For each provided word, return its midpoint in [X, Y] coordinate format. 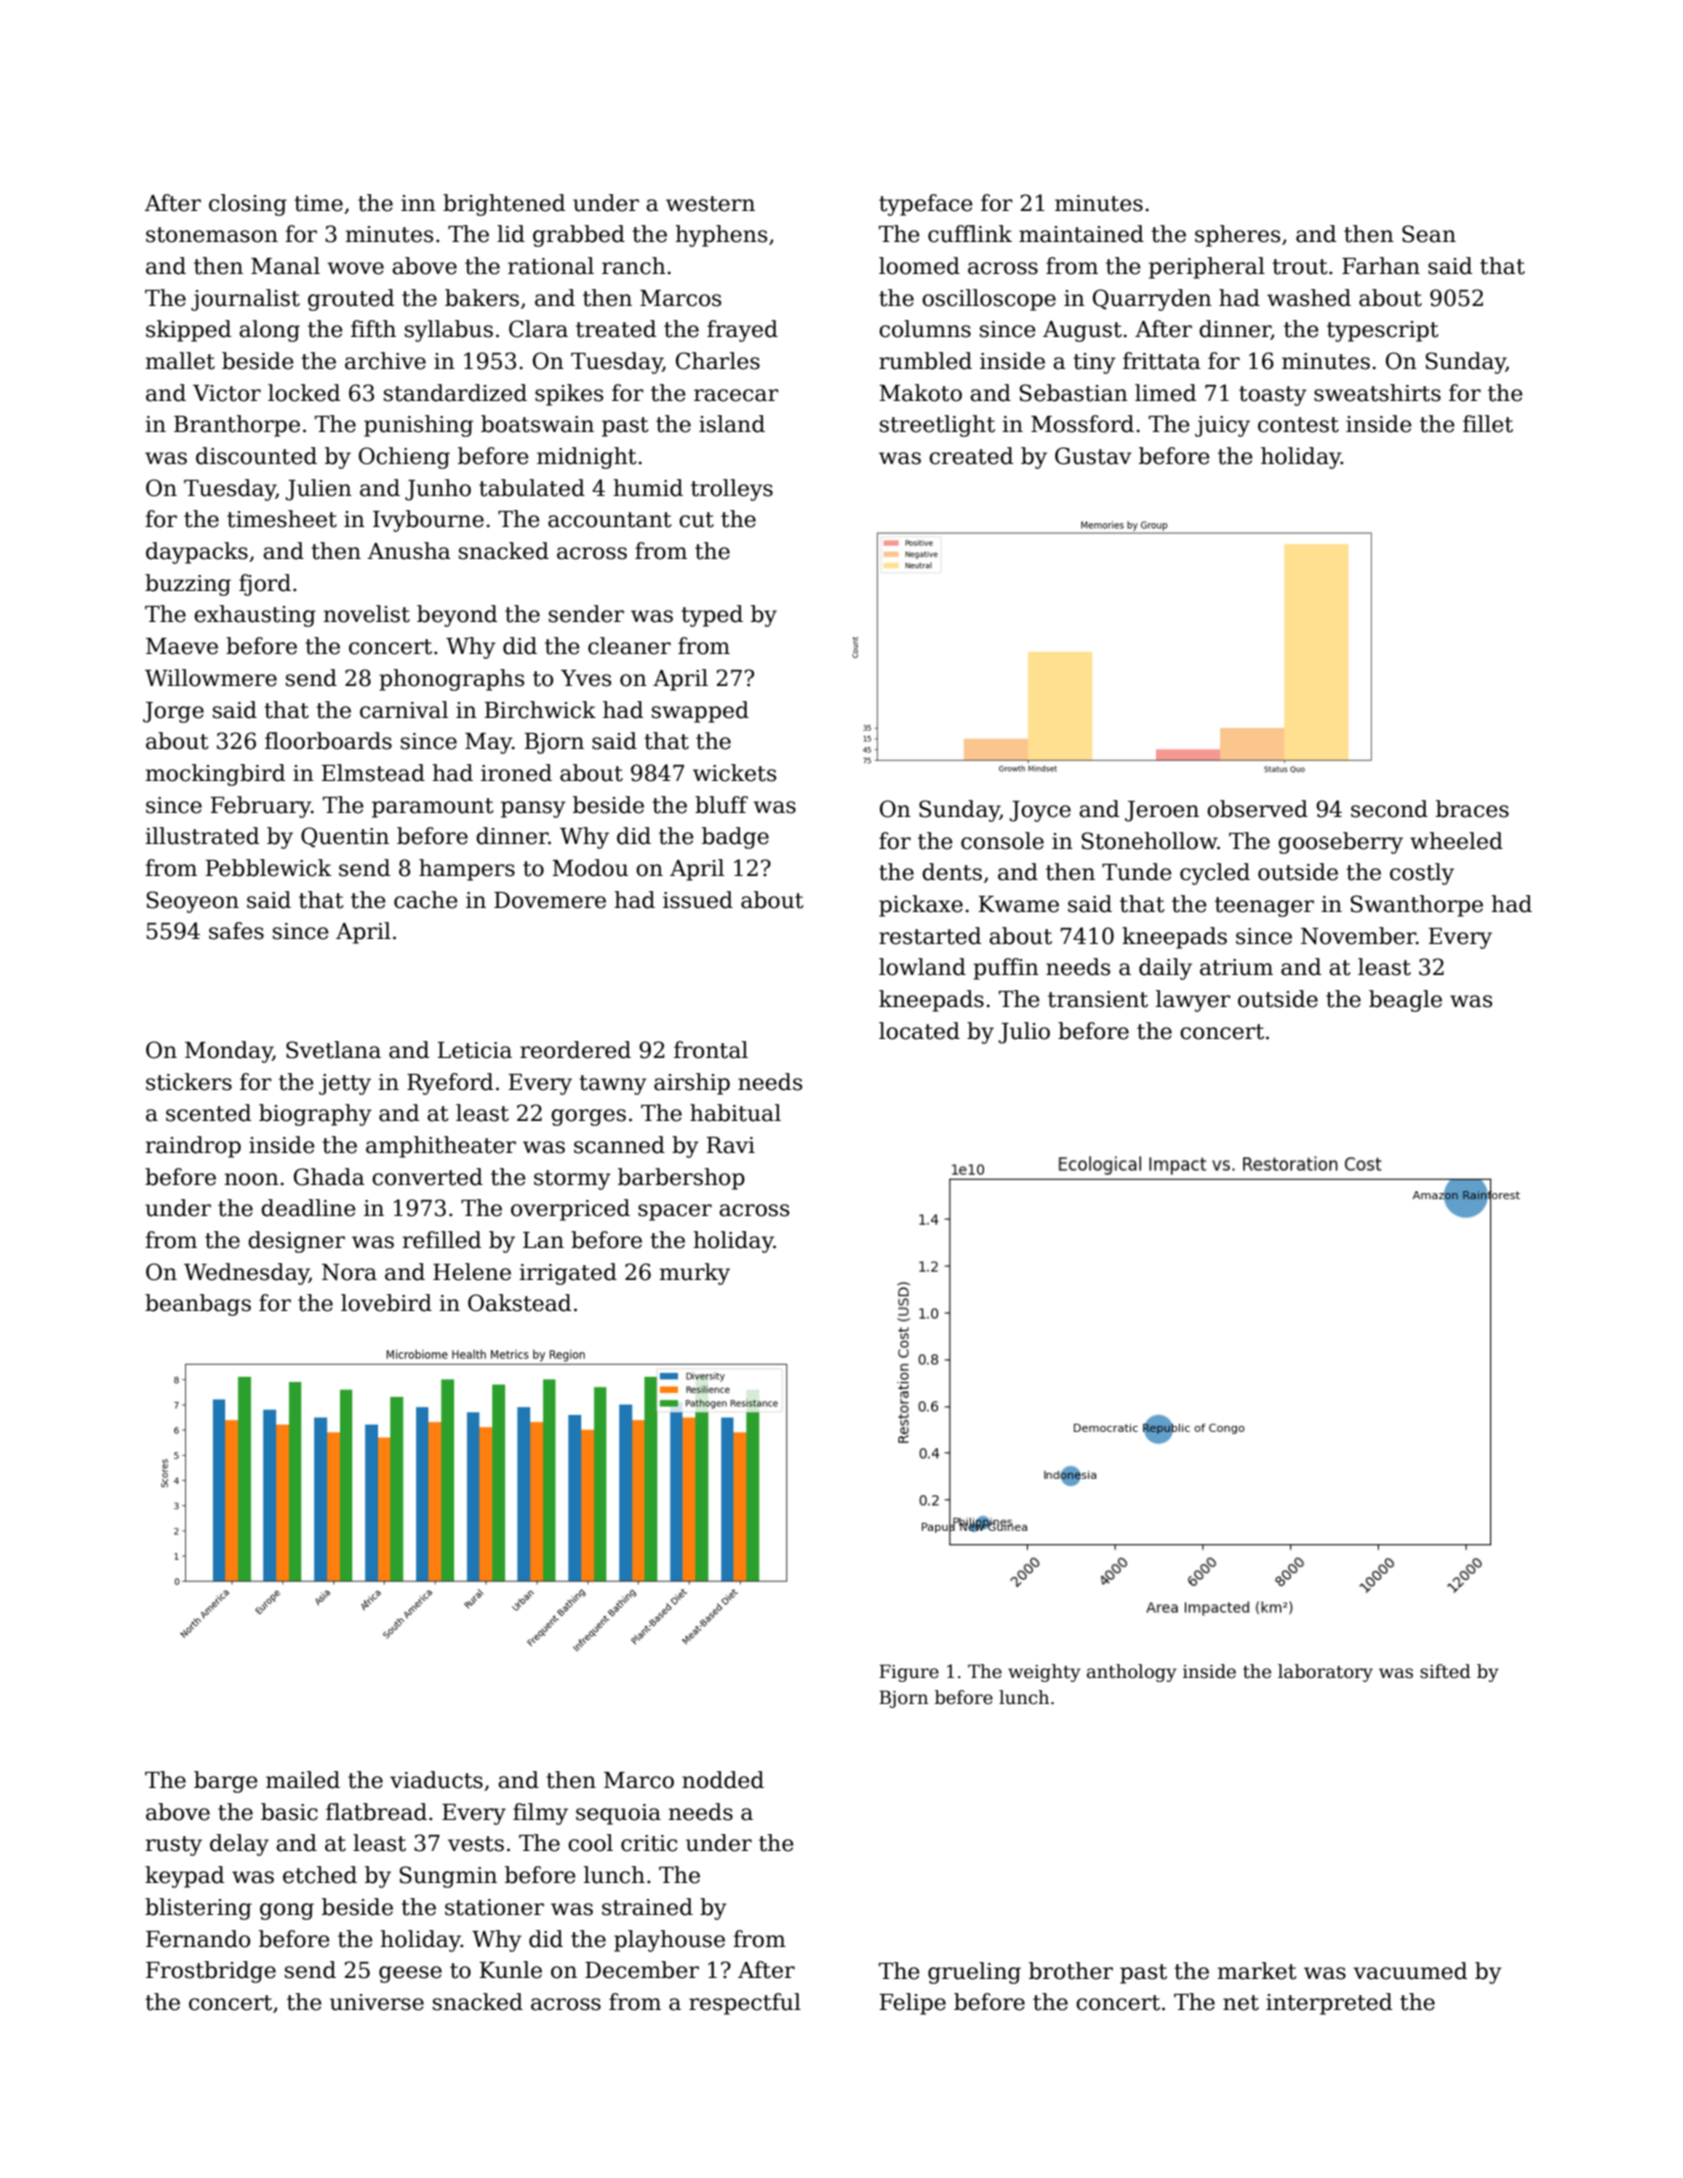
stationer [494, 1907]
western [710, 204]
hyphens [721, 236]
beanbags [198, 1305]
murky [695, 1274]
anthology [1132, 1673]
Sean [1429, 234]
